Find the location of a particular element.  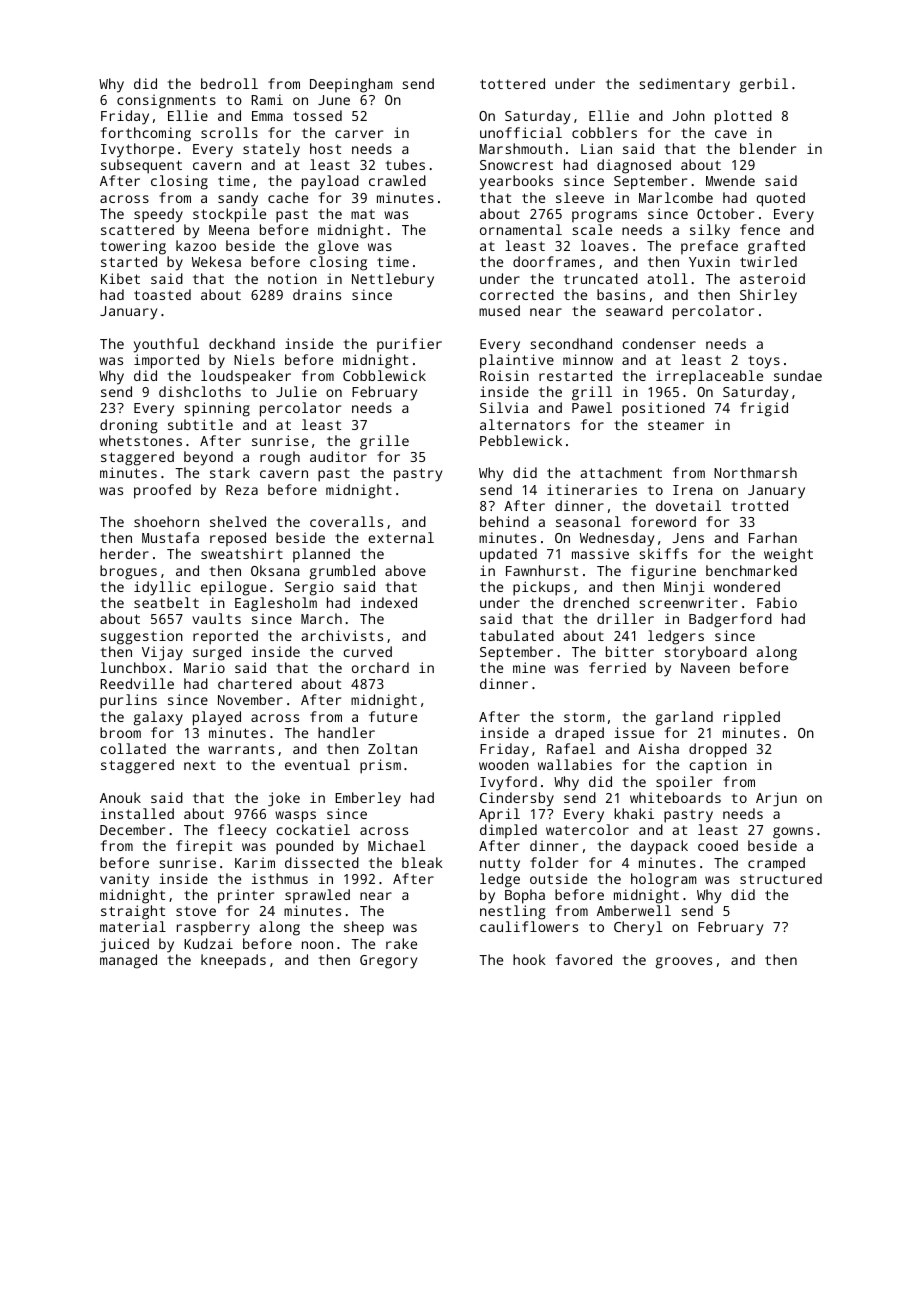

plotted is located at coordinates (743, 117).
